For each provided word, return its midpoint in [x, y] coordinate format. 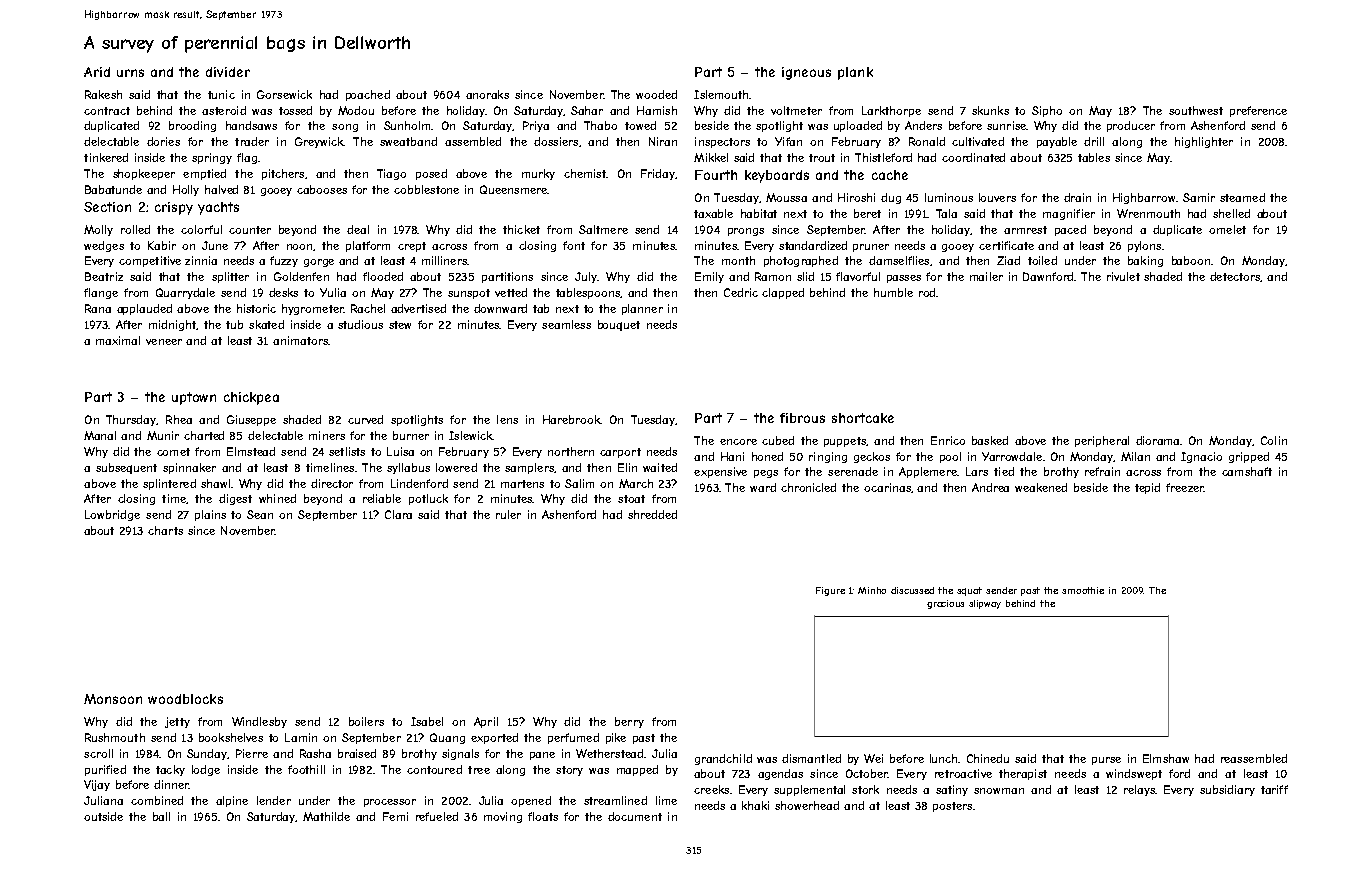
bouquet [619, 325]
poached [368, 95]
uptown [194, 398]
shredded [652, 514]
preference [1258, 111]
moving [503, 817]
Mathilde [326, 816]
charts [165, 530]
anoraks [487, 94]
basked [990, 440]
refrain [1102, 471]
